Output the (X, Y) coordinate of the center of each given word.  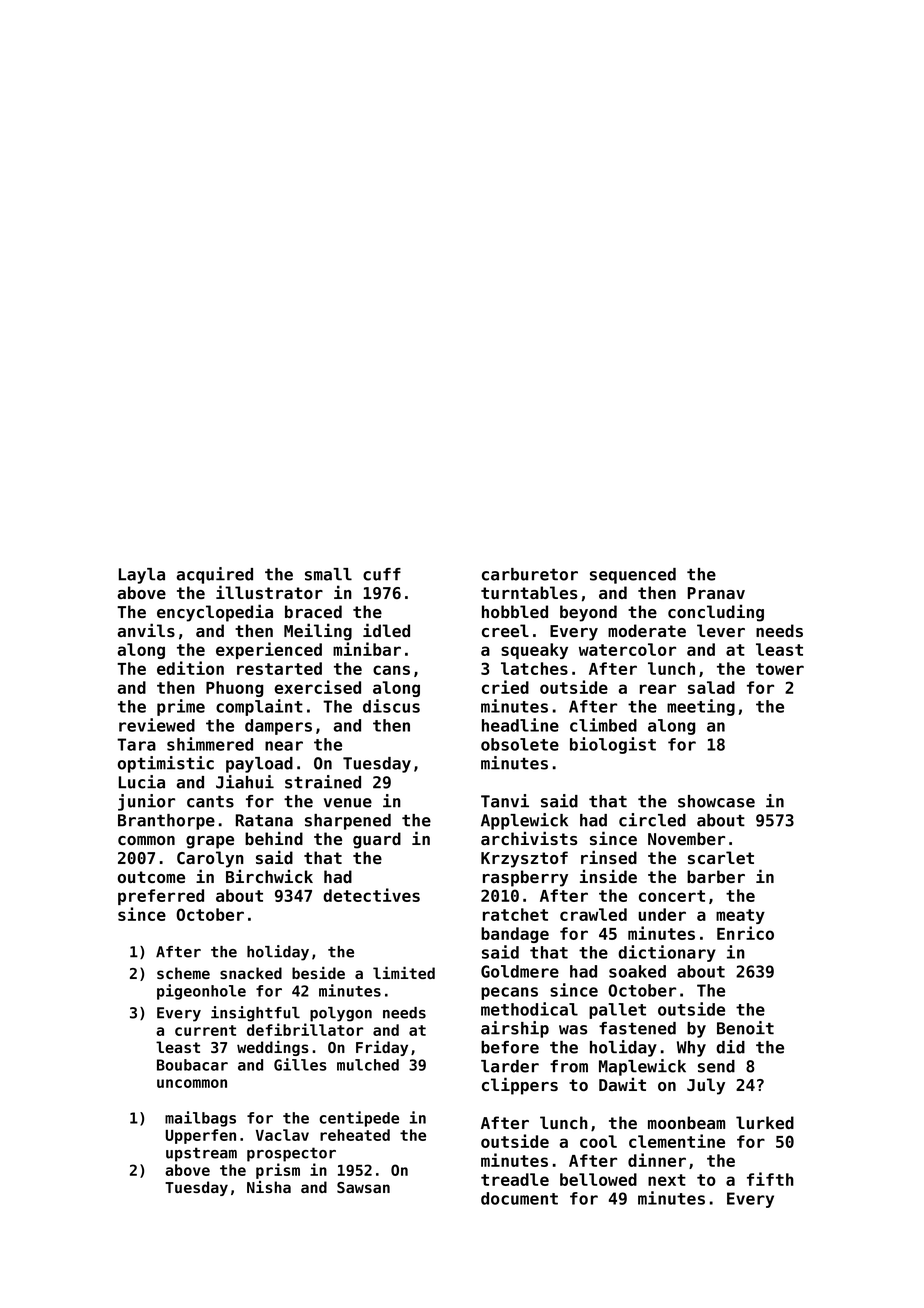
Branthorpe (166, 822)
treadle (515, 1179)
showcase (716, 801)
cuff (382, 574)
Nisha (269, 1187)
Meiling (318, 632)
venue (348, 803)
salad (711, 687)
